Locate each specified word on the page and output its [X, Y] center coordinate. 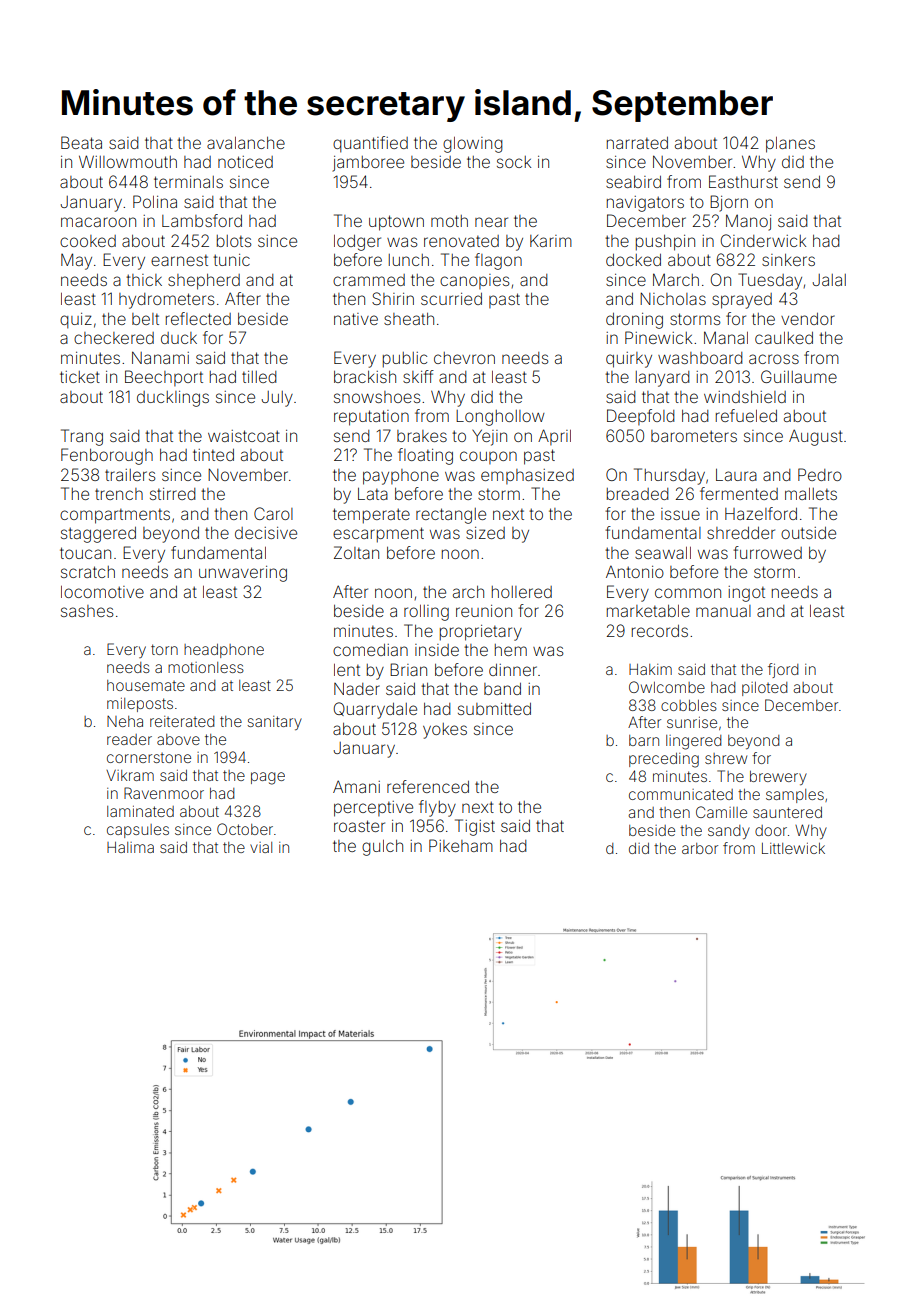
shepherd [204, 282]
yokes [445, 731]
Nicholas [673, 298]
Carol [273, 513]
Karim [551, 241]
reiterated [182, 721]
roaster [359, 826]
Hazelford [761, 513]
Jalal [829, 280]
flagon [498, 261]
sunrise [692, 722]
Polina [155, 201]
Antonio [635, 572]
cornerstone [149, 758]
